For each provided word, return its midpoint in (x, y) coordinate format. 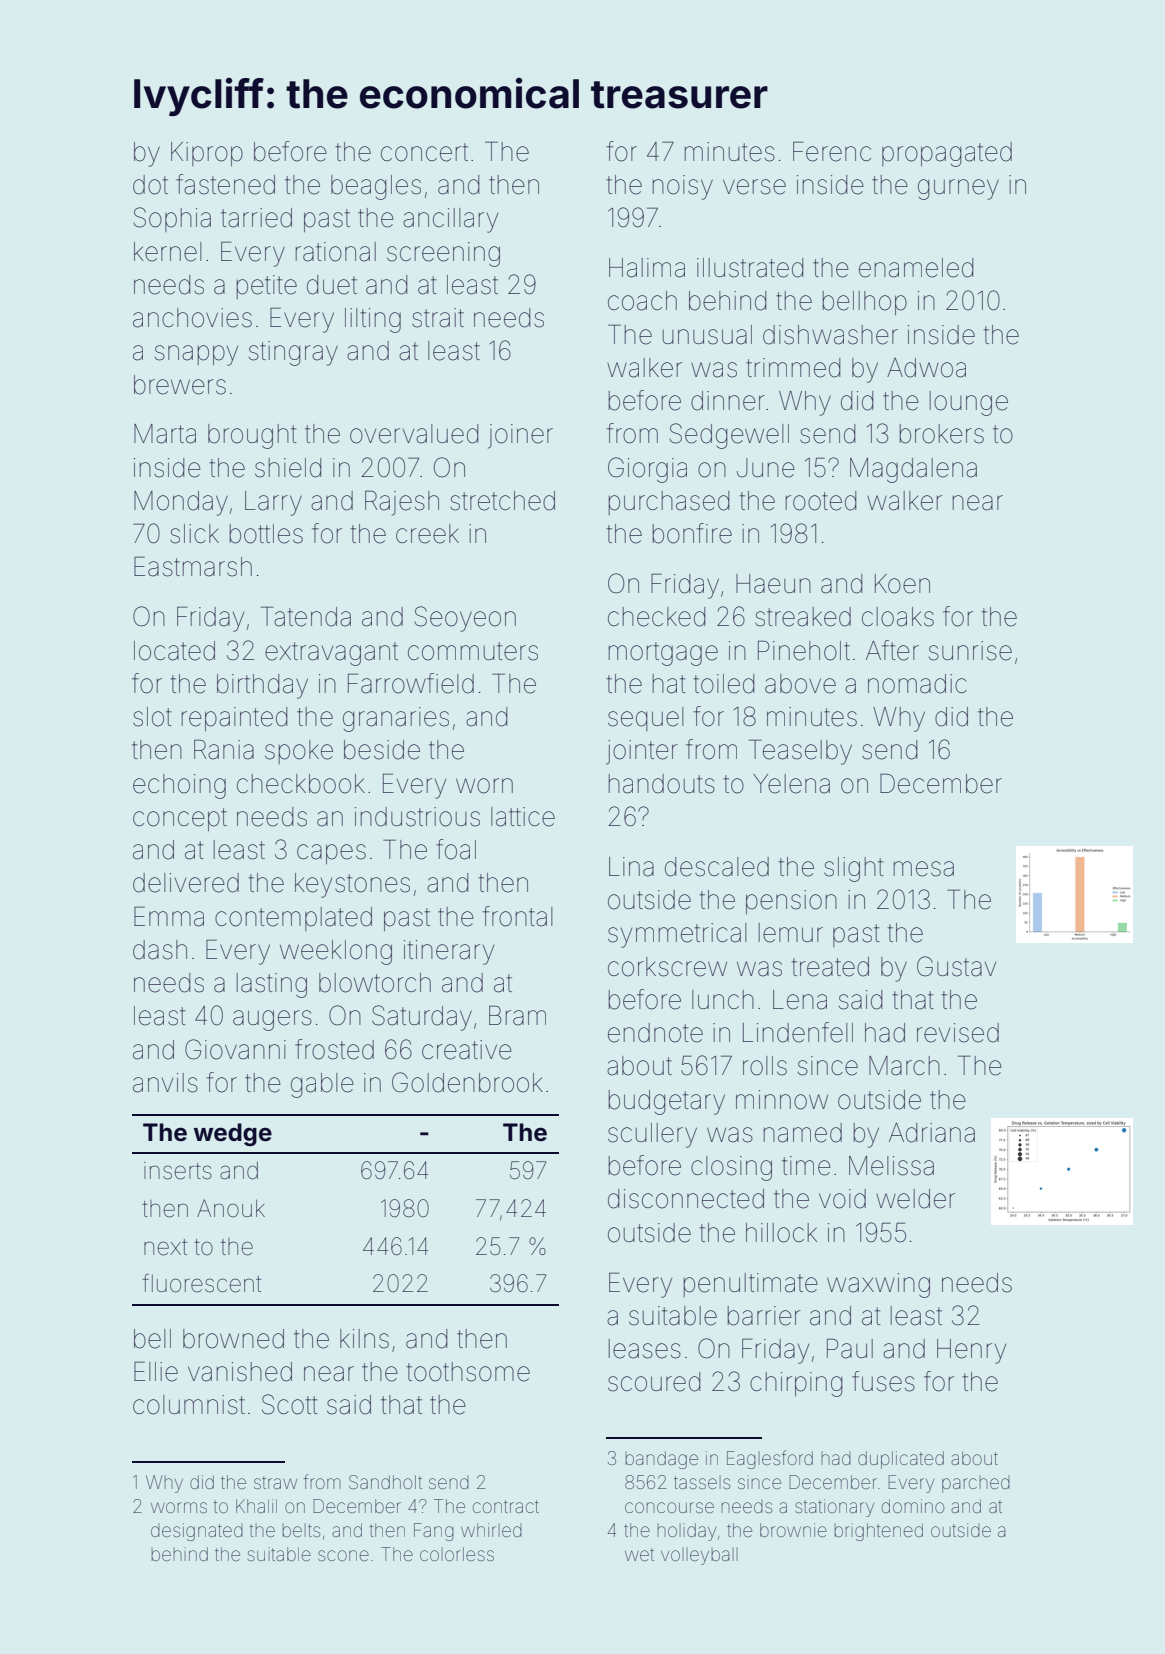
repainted (234, 719)
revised (958, 1033)
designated (197, 1532)
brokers (942, 434)
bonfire (692, 533)
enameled (916, 268)
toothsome (468, 1372)
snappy (196, 355)
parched (976, 1484)
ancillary (450, 220)
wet (639, 1554)
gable (322, 1085)
